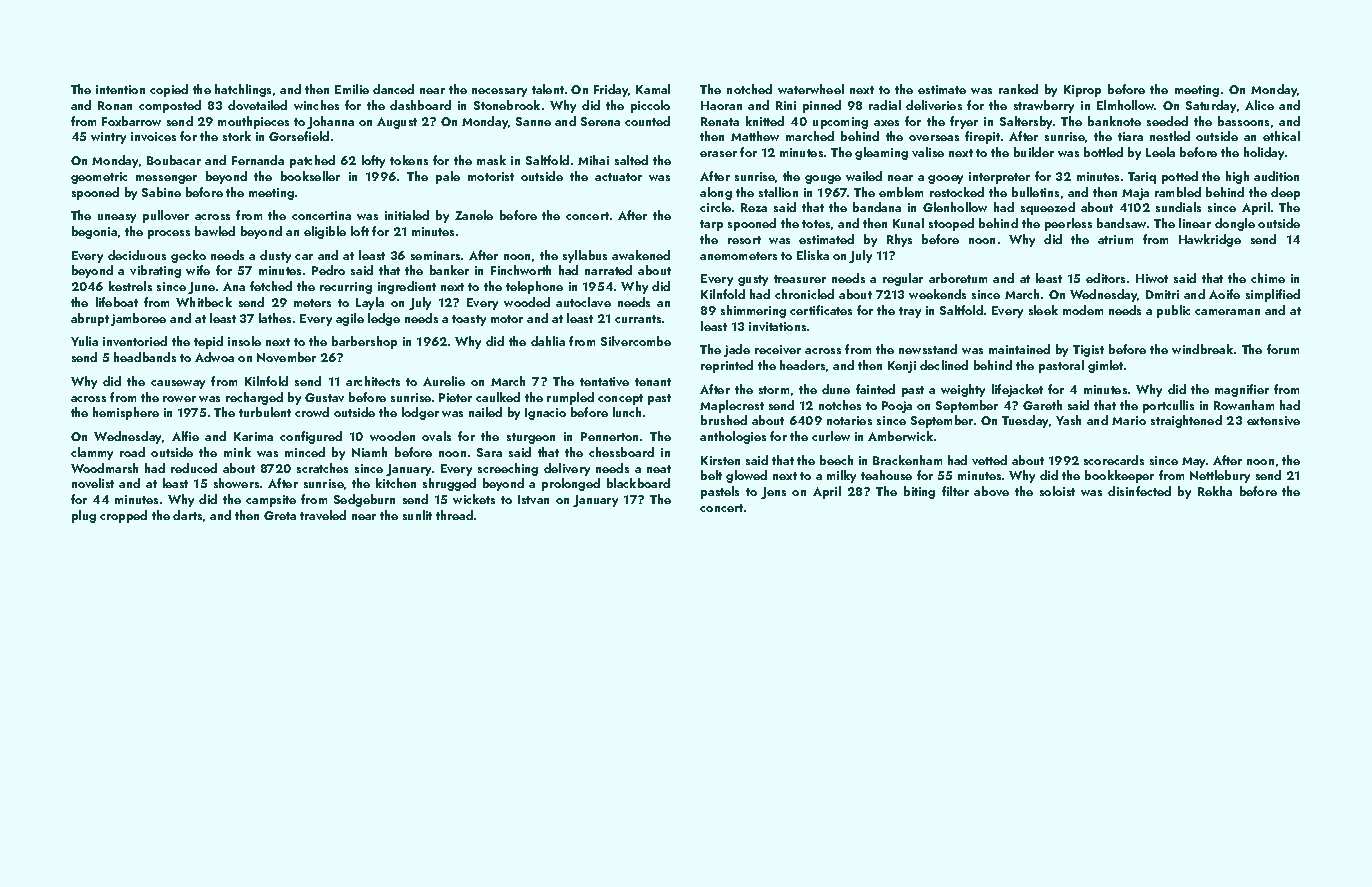 The height and width of the screenshot is (887, 1372). Describe the element at coordinates (1142, 178) in the screenshot. I see `Tariq` at that location.
